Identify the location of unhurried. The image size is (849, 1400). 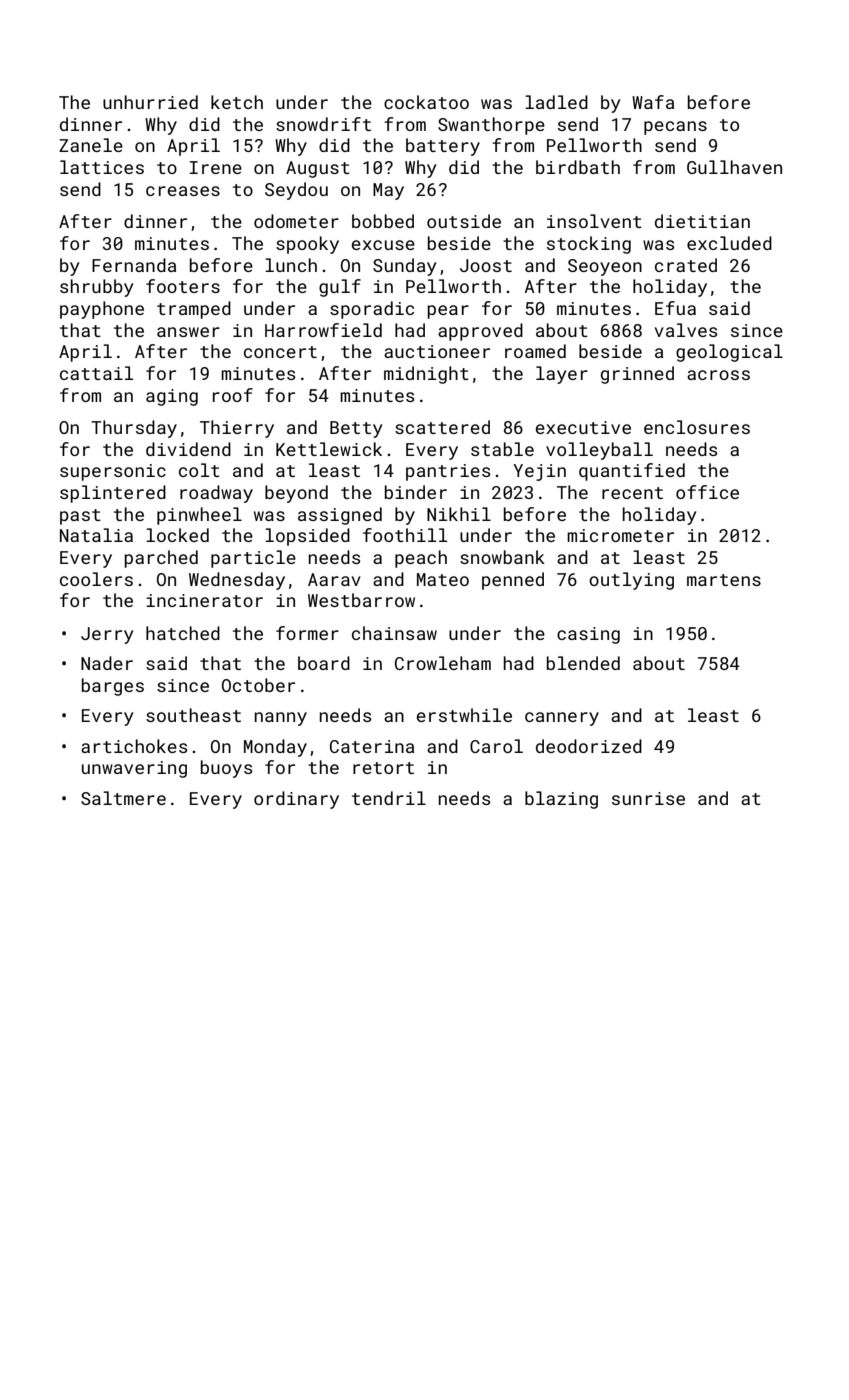
(150, 102).
